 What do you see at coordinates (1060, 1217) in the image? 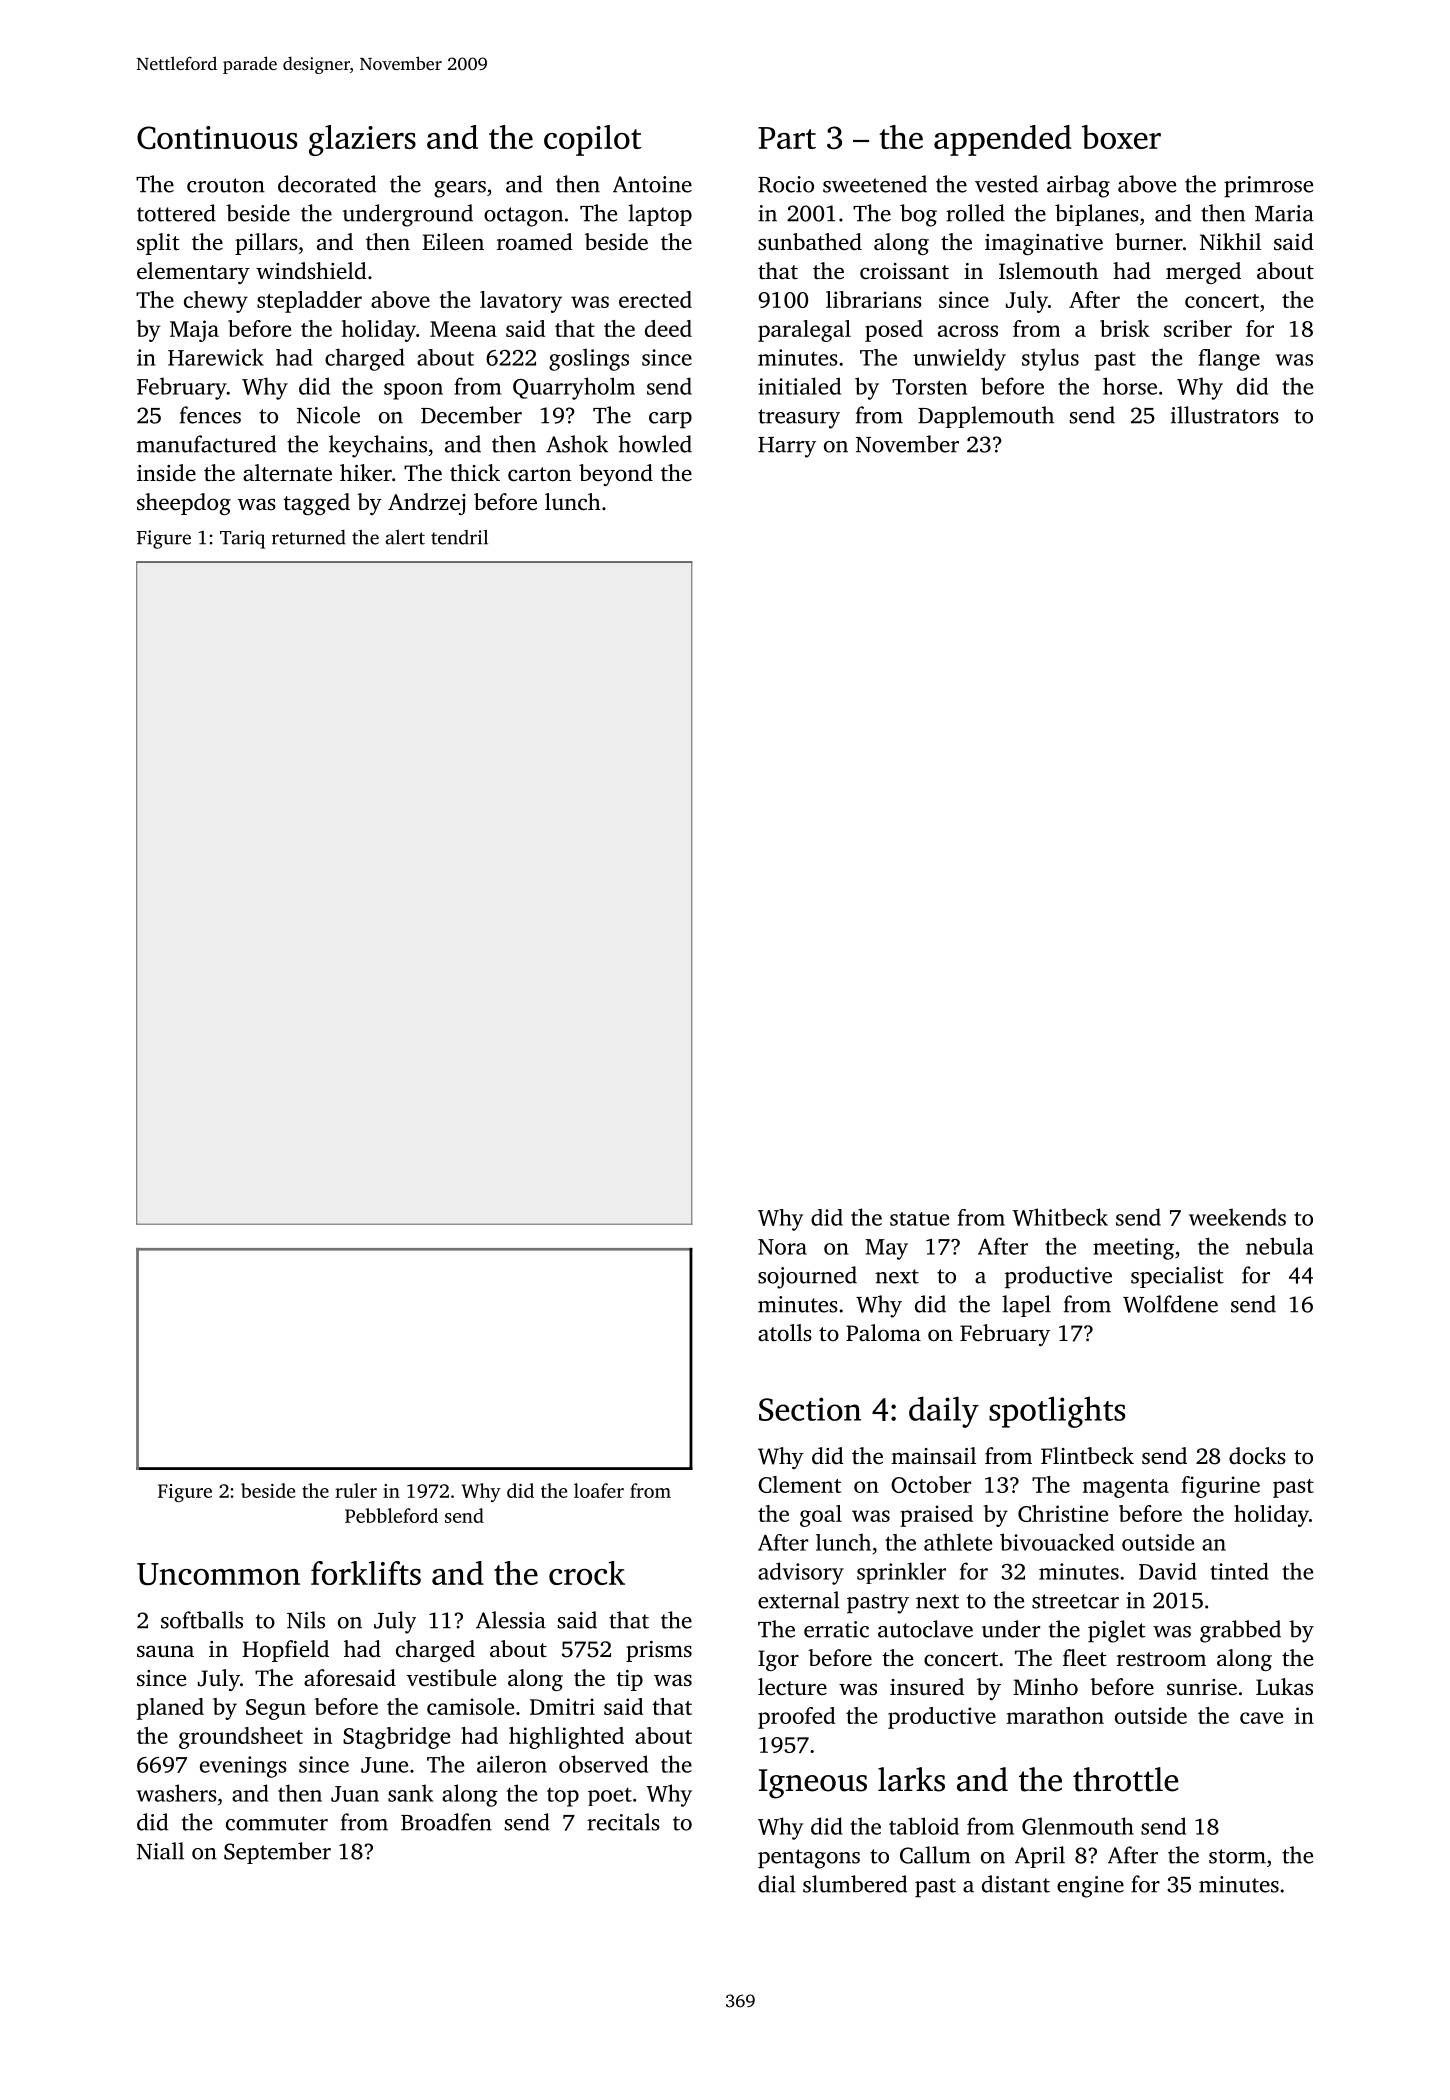
I see `Whitbeck` at bounding box center [1060, 1217].
